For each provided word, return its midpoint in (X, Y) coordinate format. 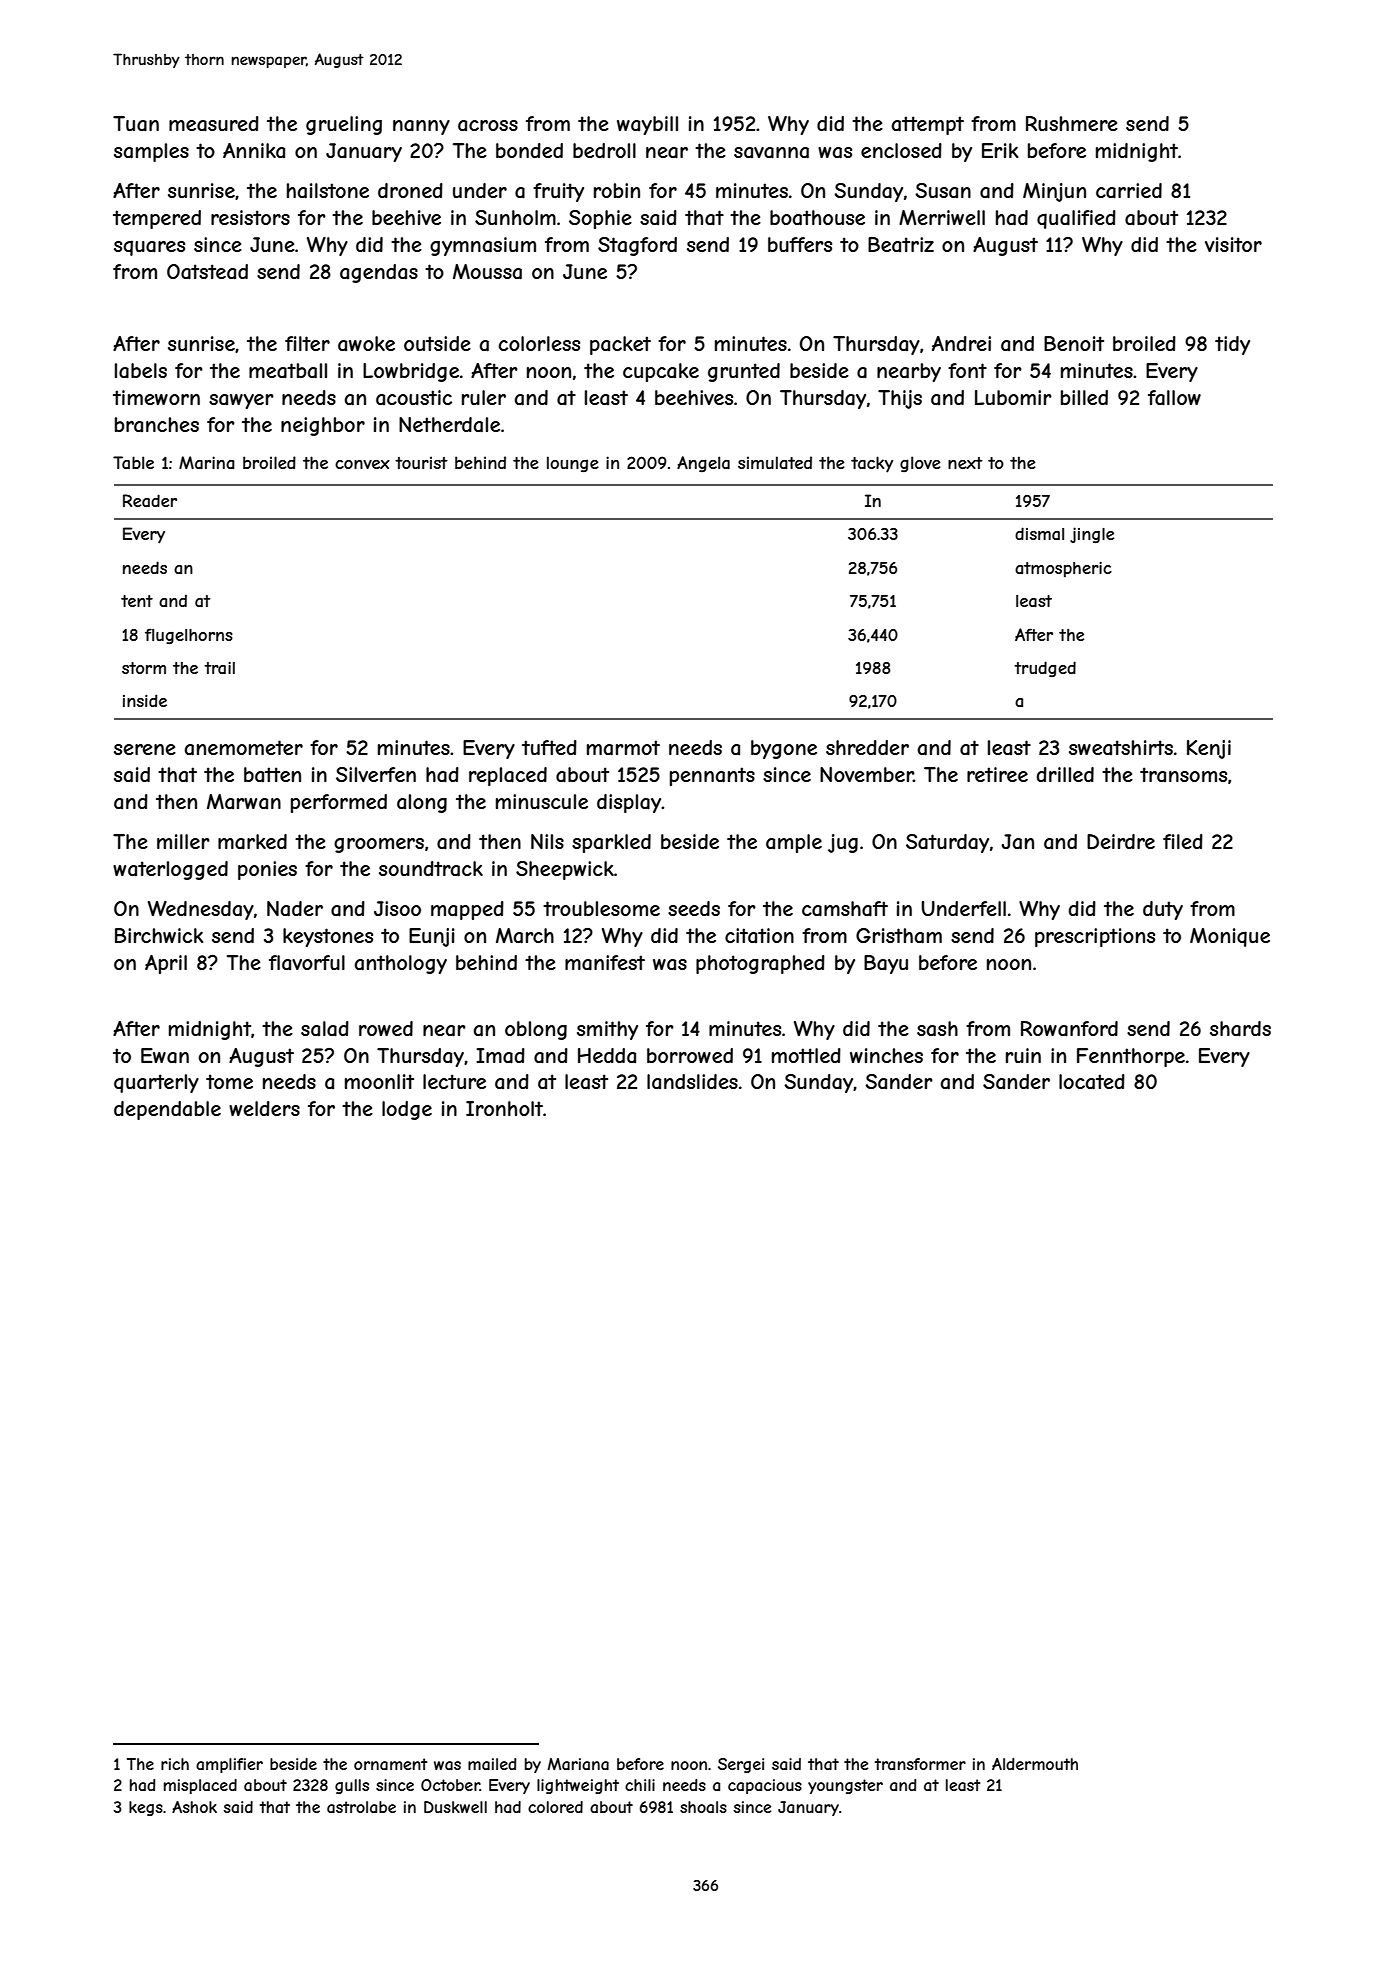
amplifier (229, 1765)
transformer (920, 1764)
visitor (1233, 244)
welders (264, 1108)
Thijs (900, 399)
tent (137, 601)
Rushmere (1072, 123)
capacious (765, 1786)
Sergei (741, 1765)
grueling (344, 125)
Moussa (487, 272)
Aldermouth (1035, 1764)
